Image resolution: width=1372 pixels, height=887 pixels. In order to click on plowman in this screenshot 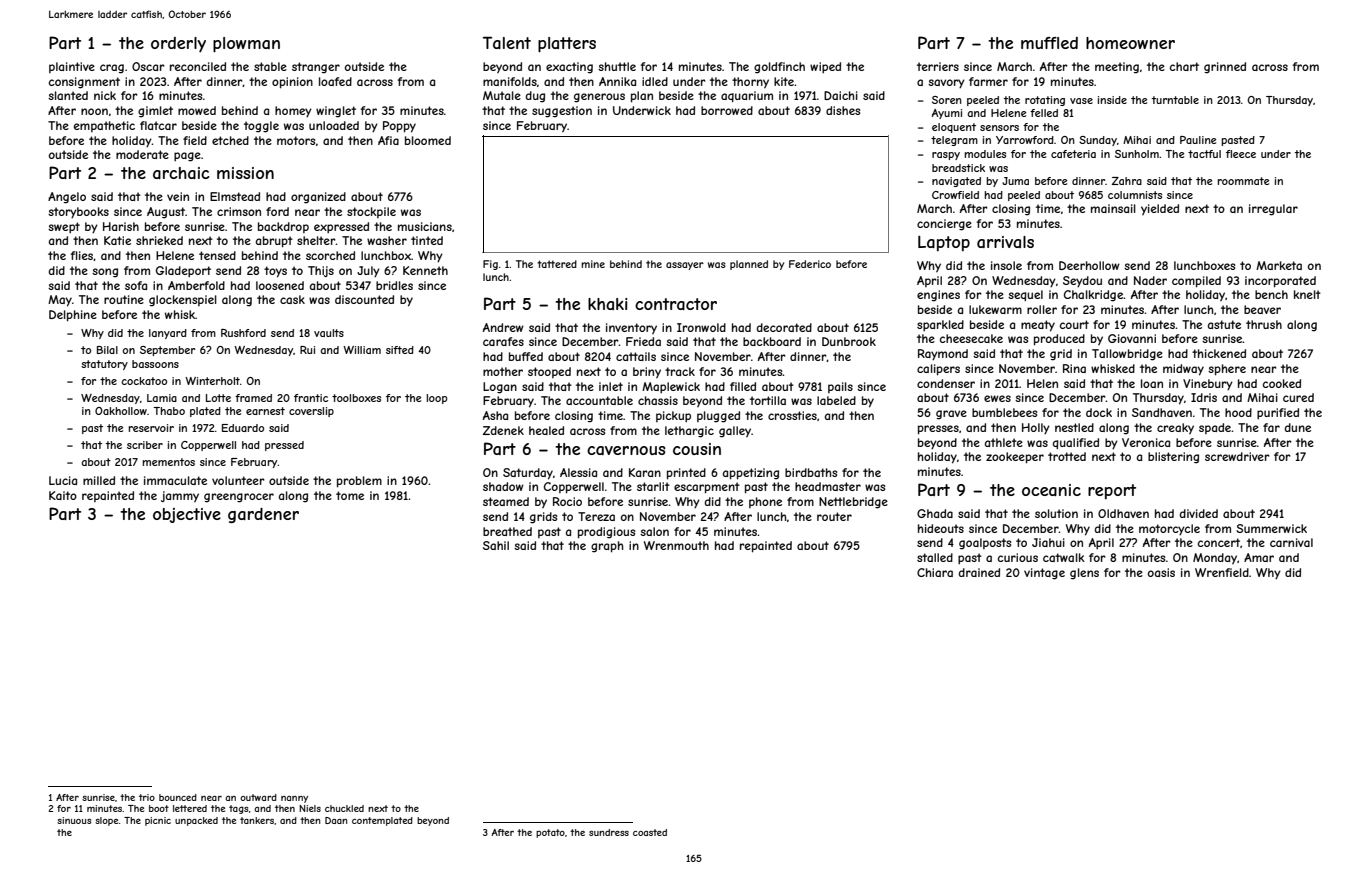, I will do `click(246, 45)`.
